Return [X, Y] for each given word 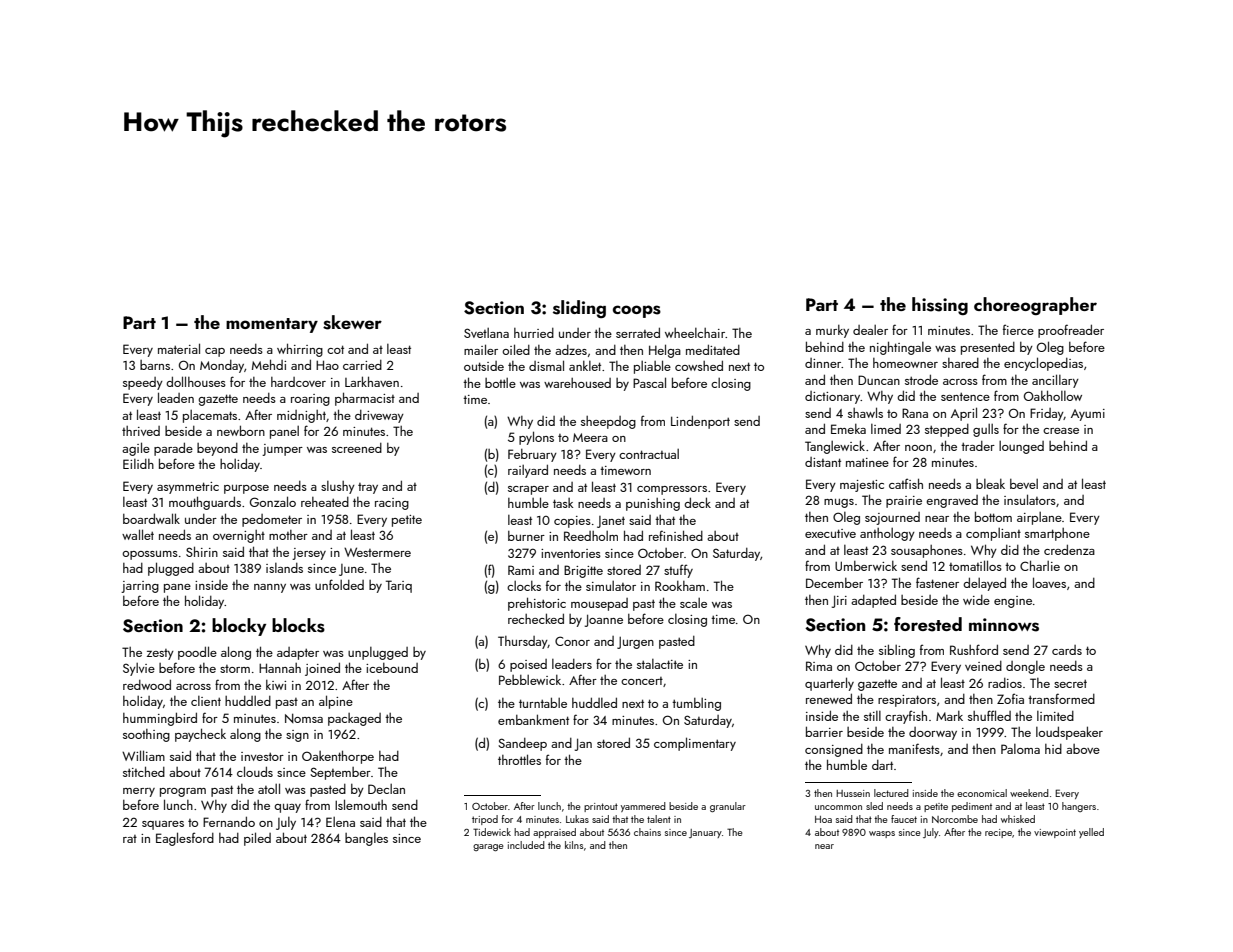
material [179, 348]
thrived [141, 431]
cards [1067, 650]
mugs [839, 503]
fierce [1018, 329]
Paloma [1020, 749]
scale [693, 603]
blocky [239, 627]
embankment [533, 719]
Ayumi [1088, 415]
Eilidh [138, 464]
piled [257, 839]
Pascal [649, 382]
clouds [255, 771]
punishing [653, 504]
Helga [665, 351]
